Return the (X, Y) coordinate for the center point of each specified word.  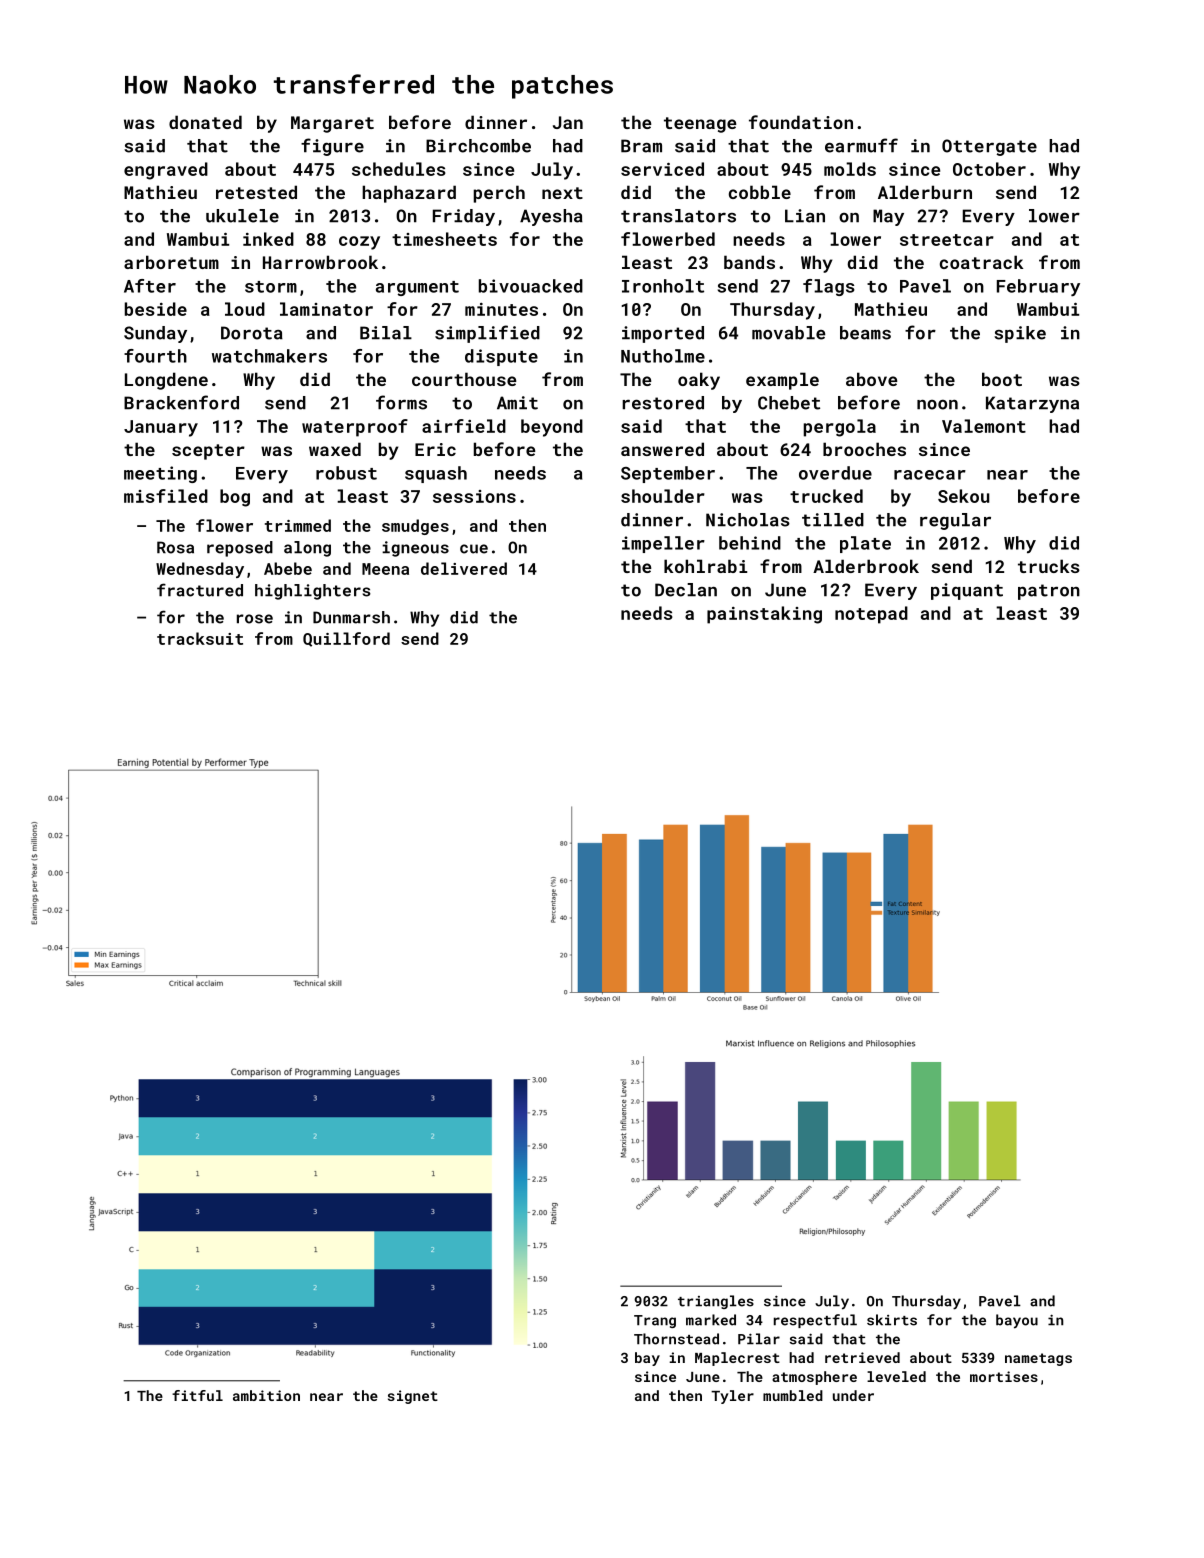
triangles (716, 1302)
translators (678, 216)
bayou (1017, 1321)
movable (788, 333)
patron (1049, 592)
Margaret (332, 124)
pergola (840, 428)
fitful (197, 1395)
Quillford (346, 639)
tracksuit (200, 638)
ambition (266, 1395)
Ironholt (663, 286)
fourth (155, 356)
